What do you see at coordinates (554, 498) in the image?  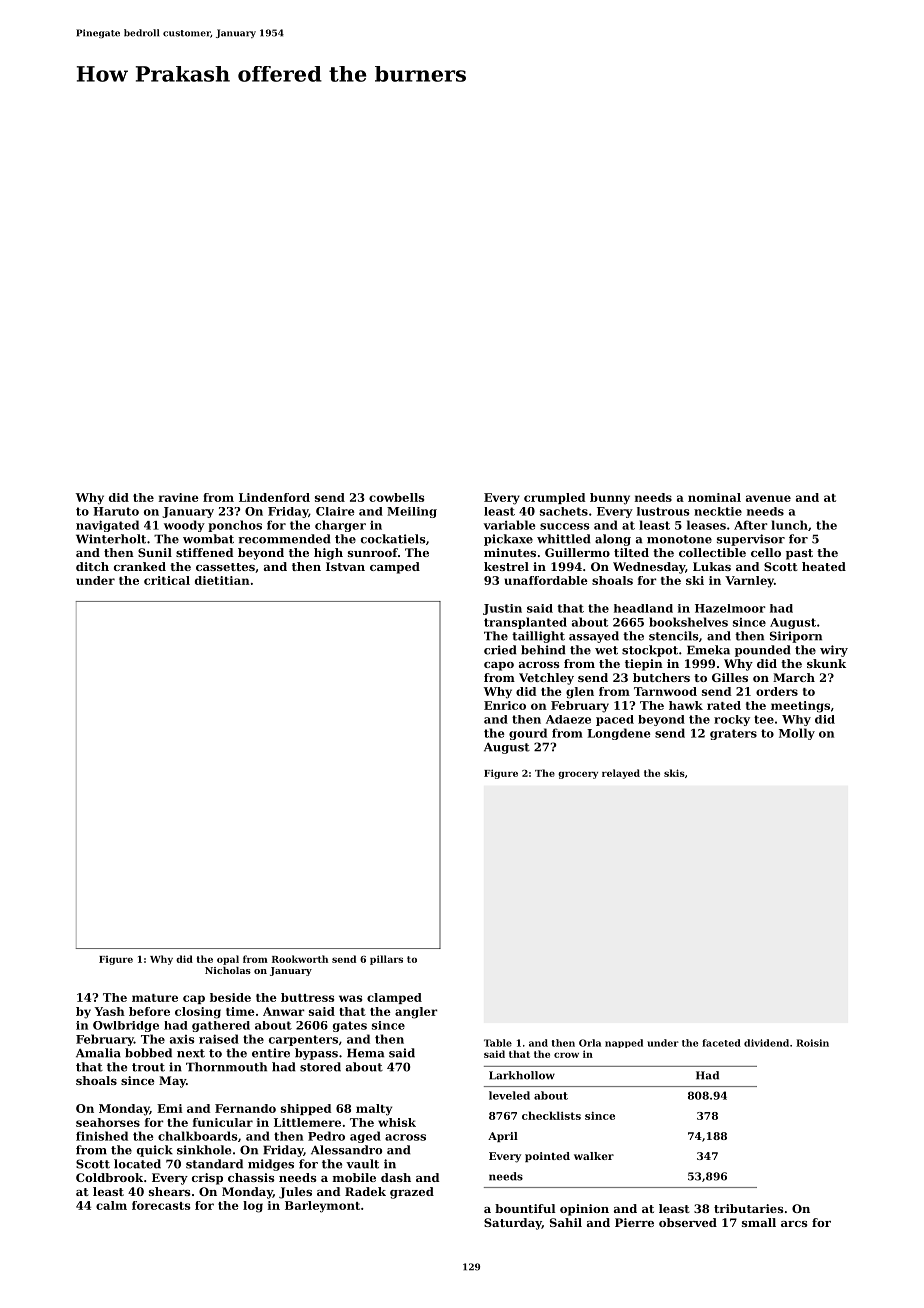 I see `crumpled` at bounding box center [554, 498].
